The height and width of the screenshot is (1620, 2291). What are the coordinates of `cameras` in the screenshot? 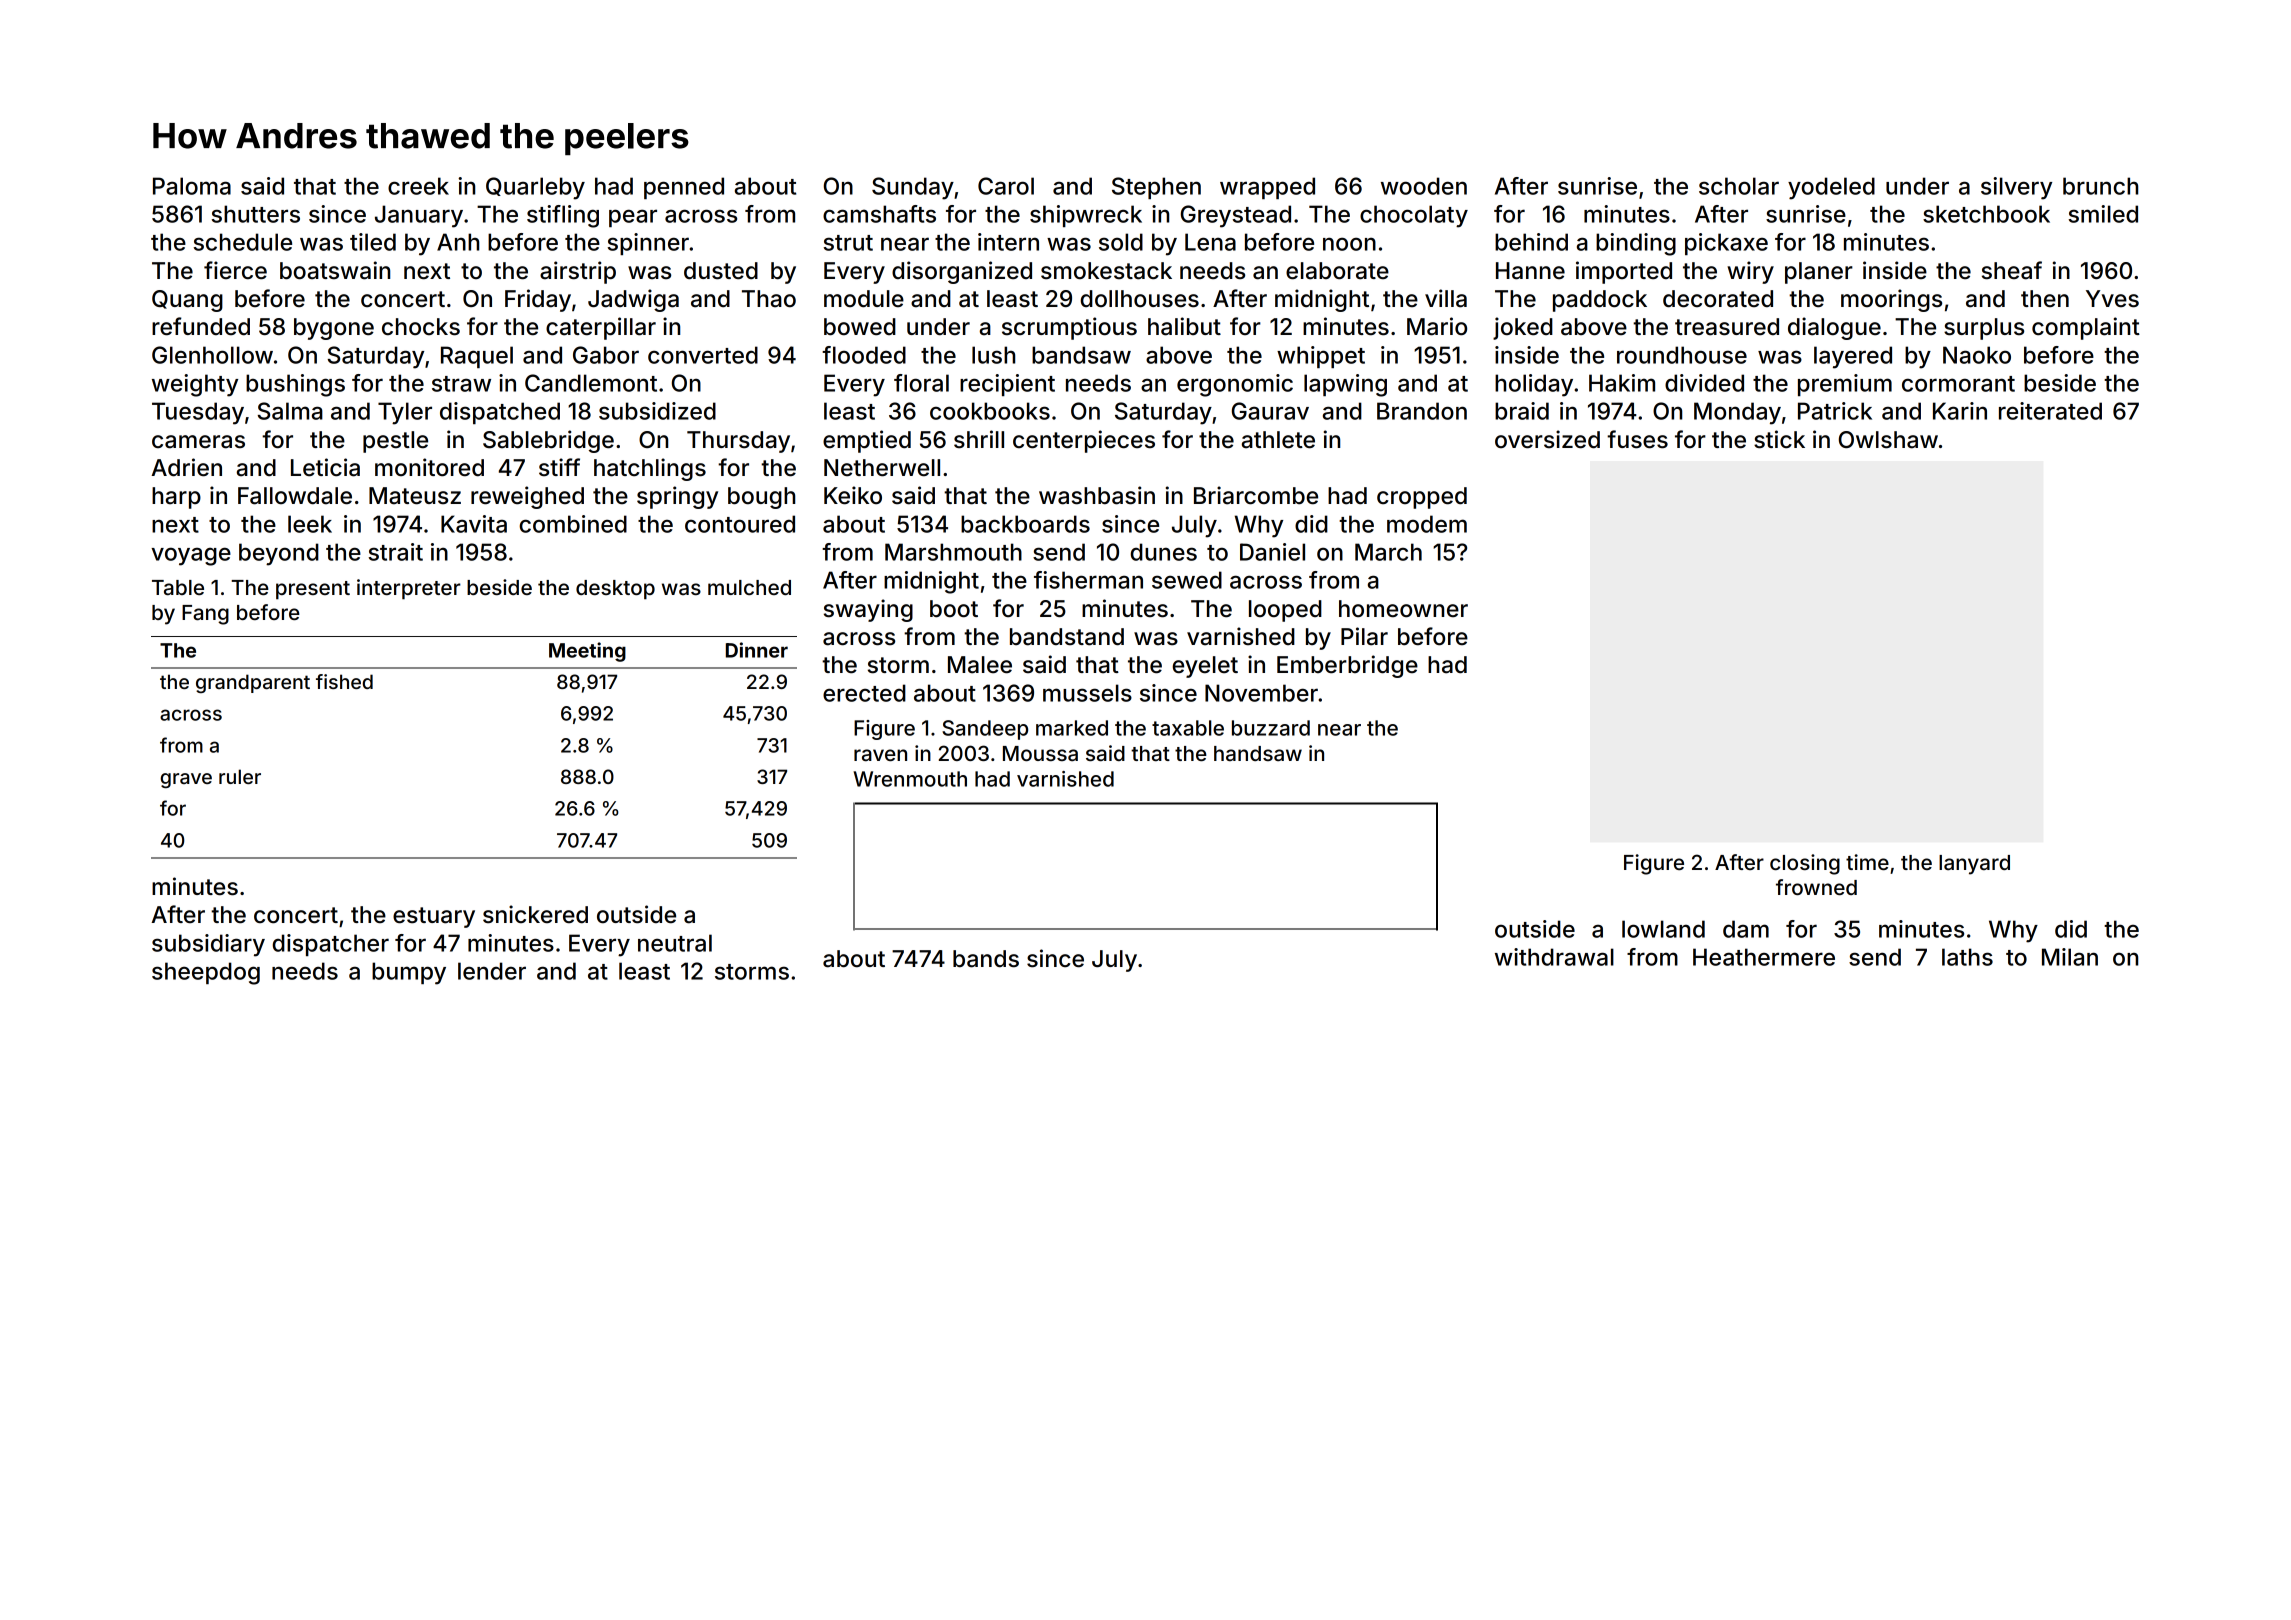 It's located at (198, 442).
